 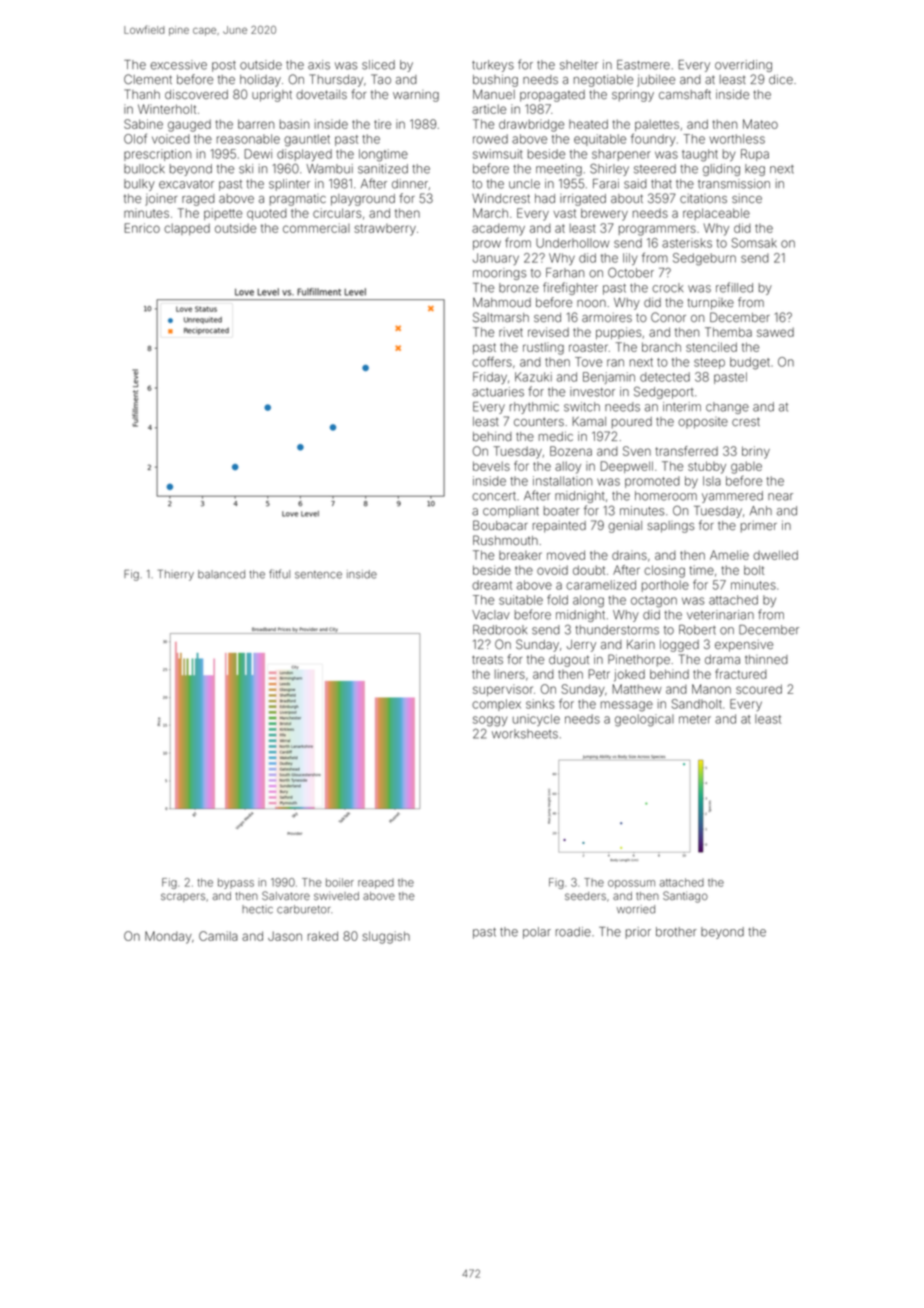 What do you see at coordinates (221, 574) in the screenshot?
I see `balanced` at bounding box center [221, 574].
